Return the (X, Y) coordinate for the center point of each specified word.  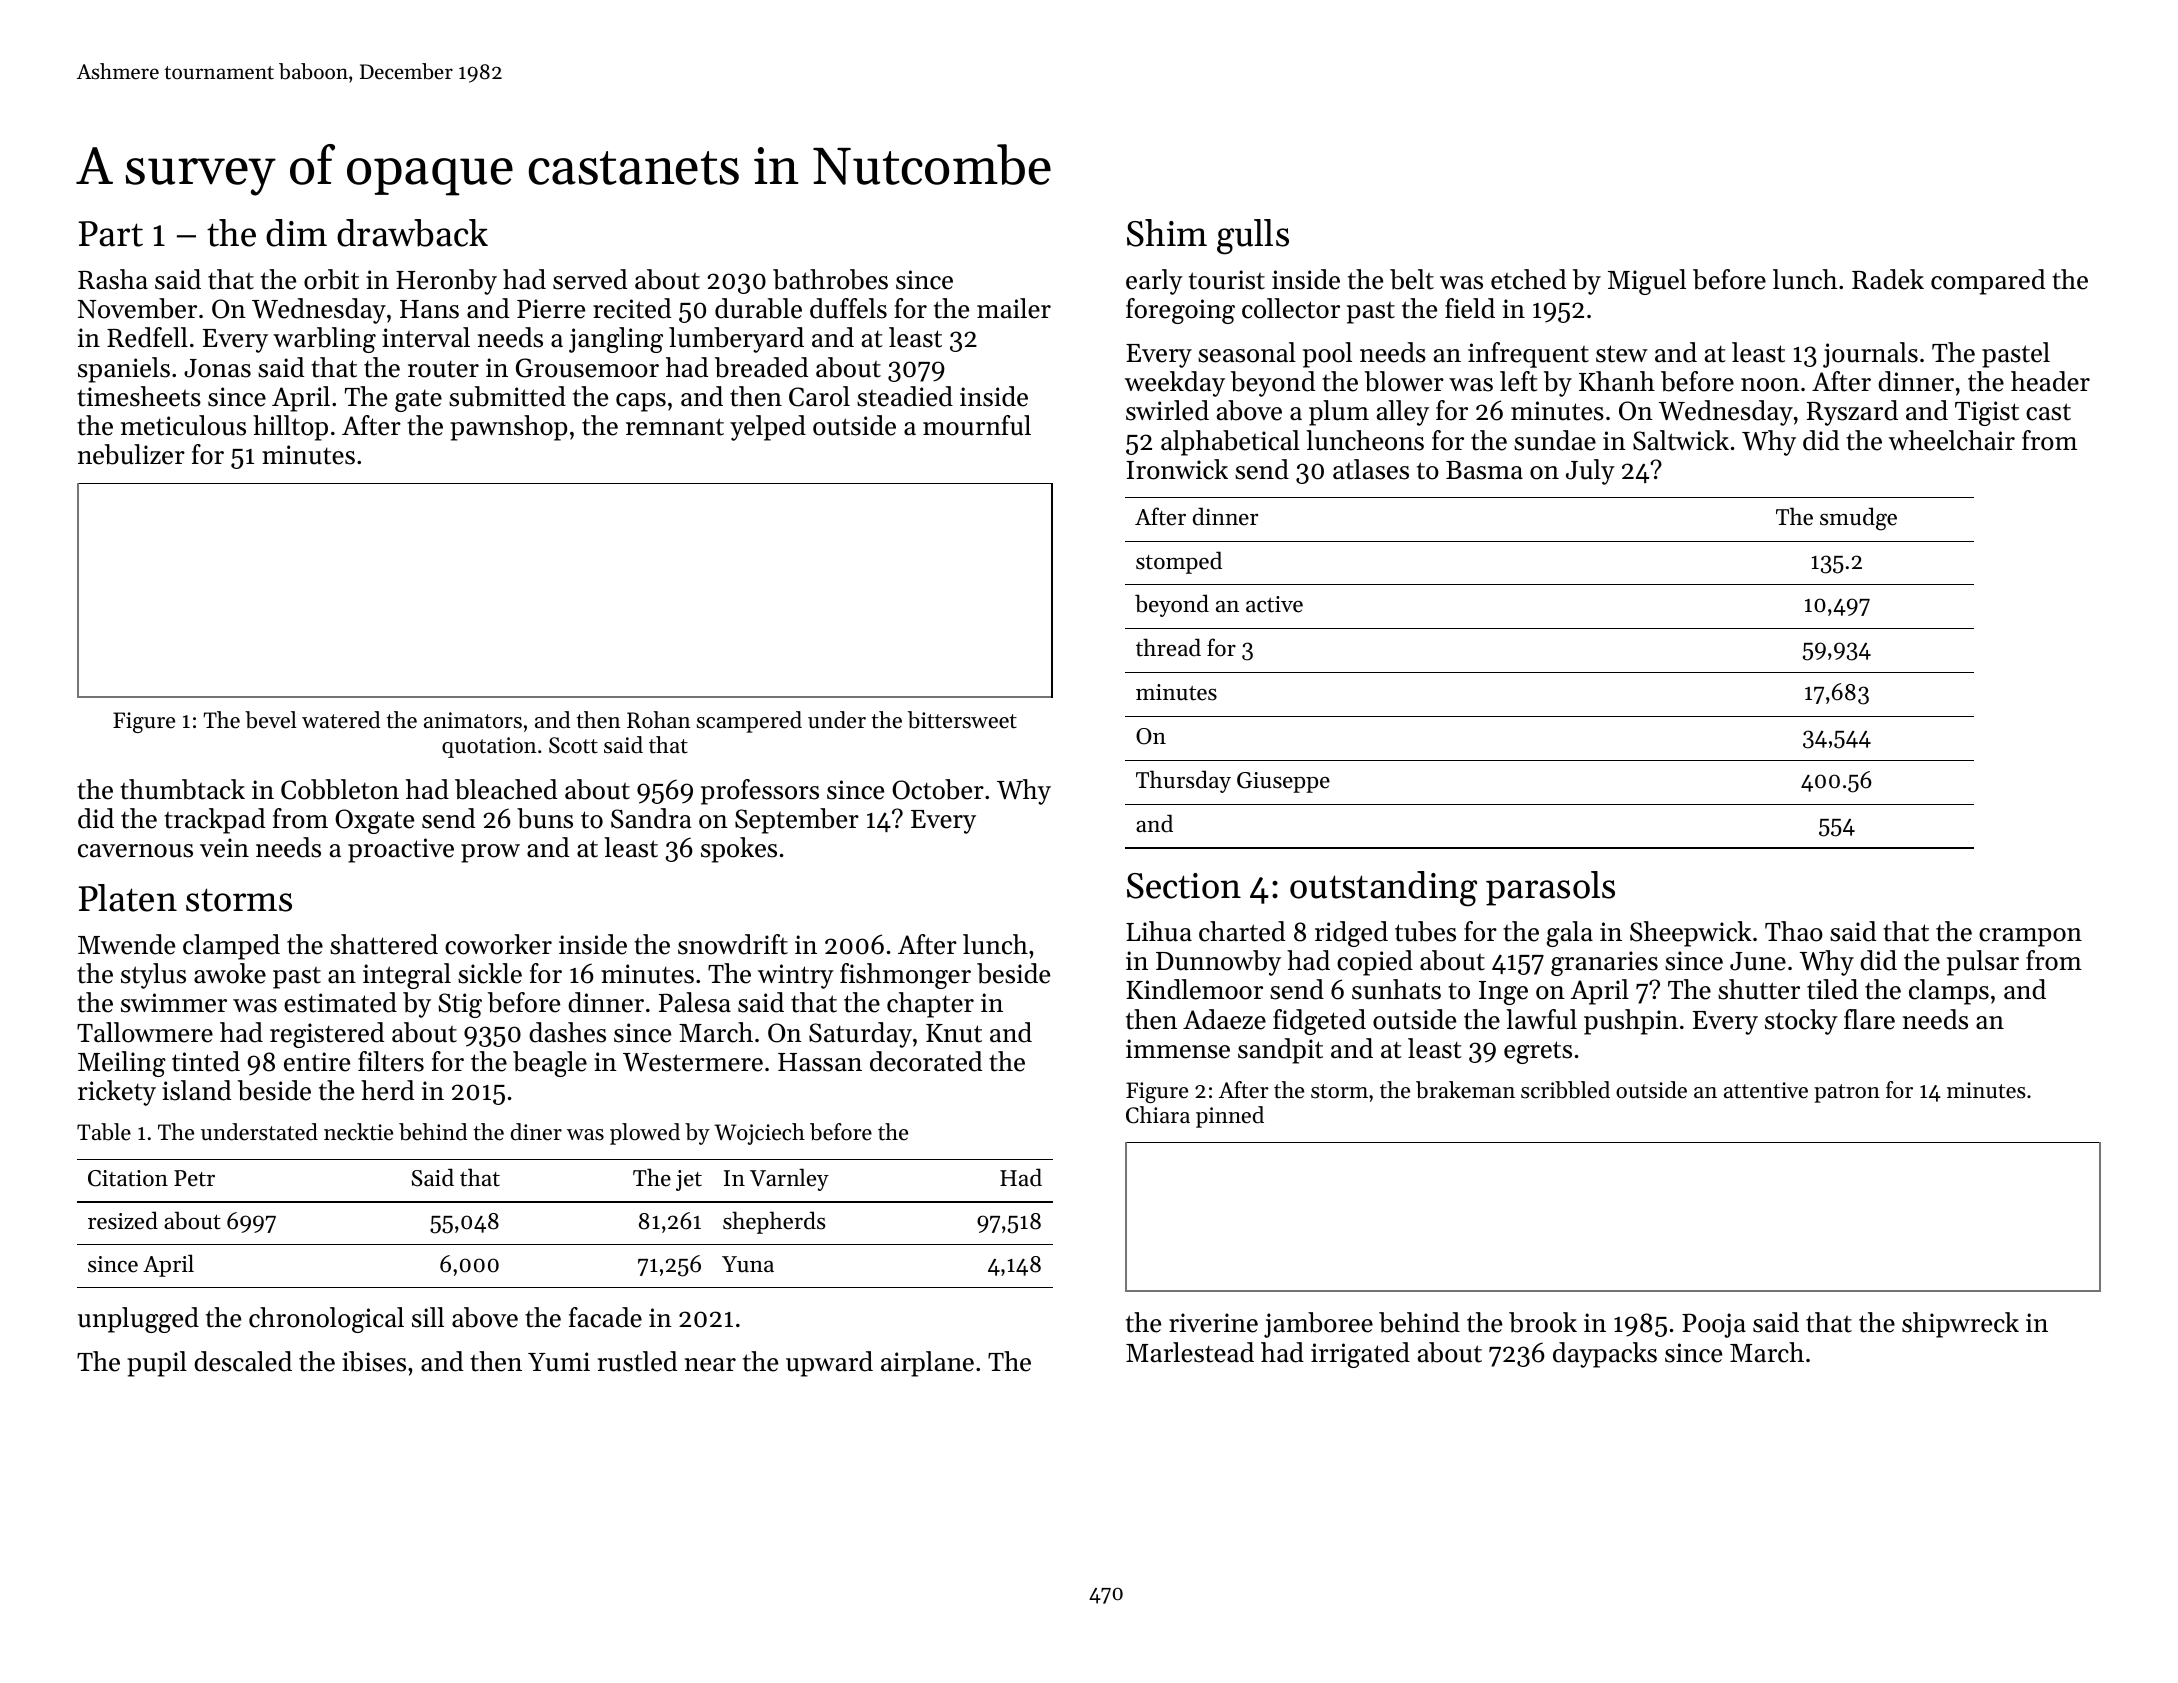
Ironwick (1177, 469)
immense (1178, 1049)
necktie (358, 1132)
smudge (1858, 519)
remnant (675, 427)
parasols (1550, 888)
